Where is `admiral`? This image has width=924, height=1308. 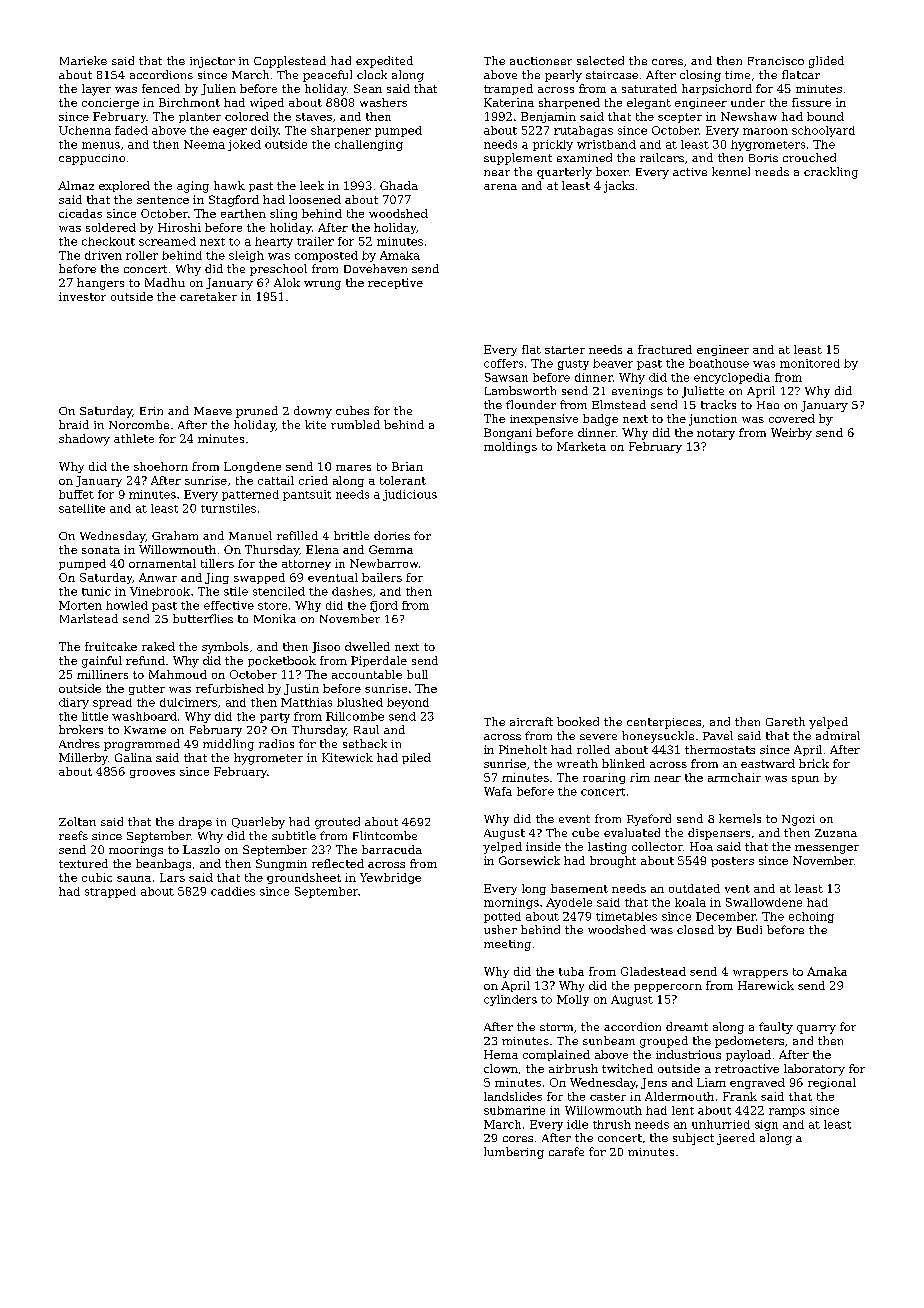
admiral is located at coordinates (838, 735).
